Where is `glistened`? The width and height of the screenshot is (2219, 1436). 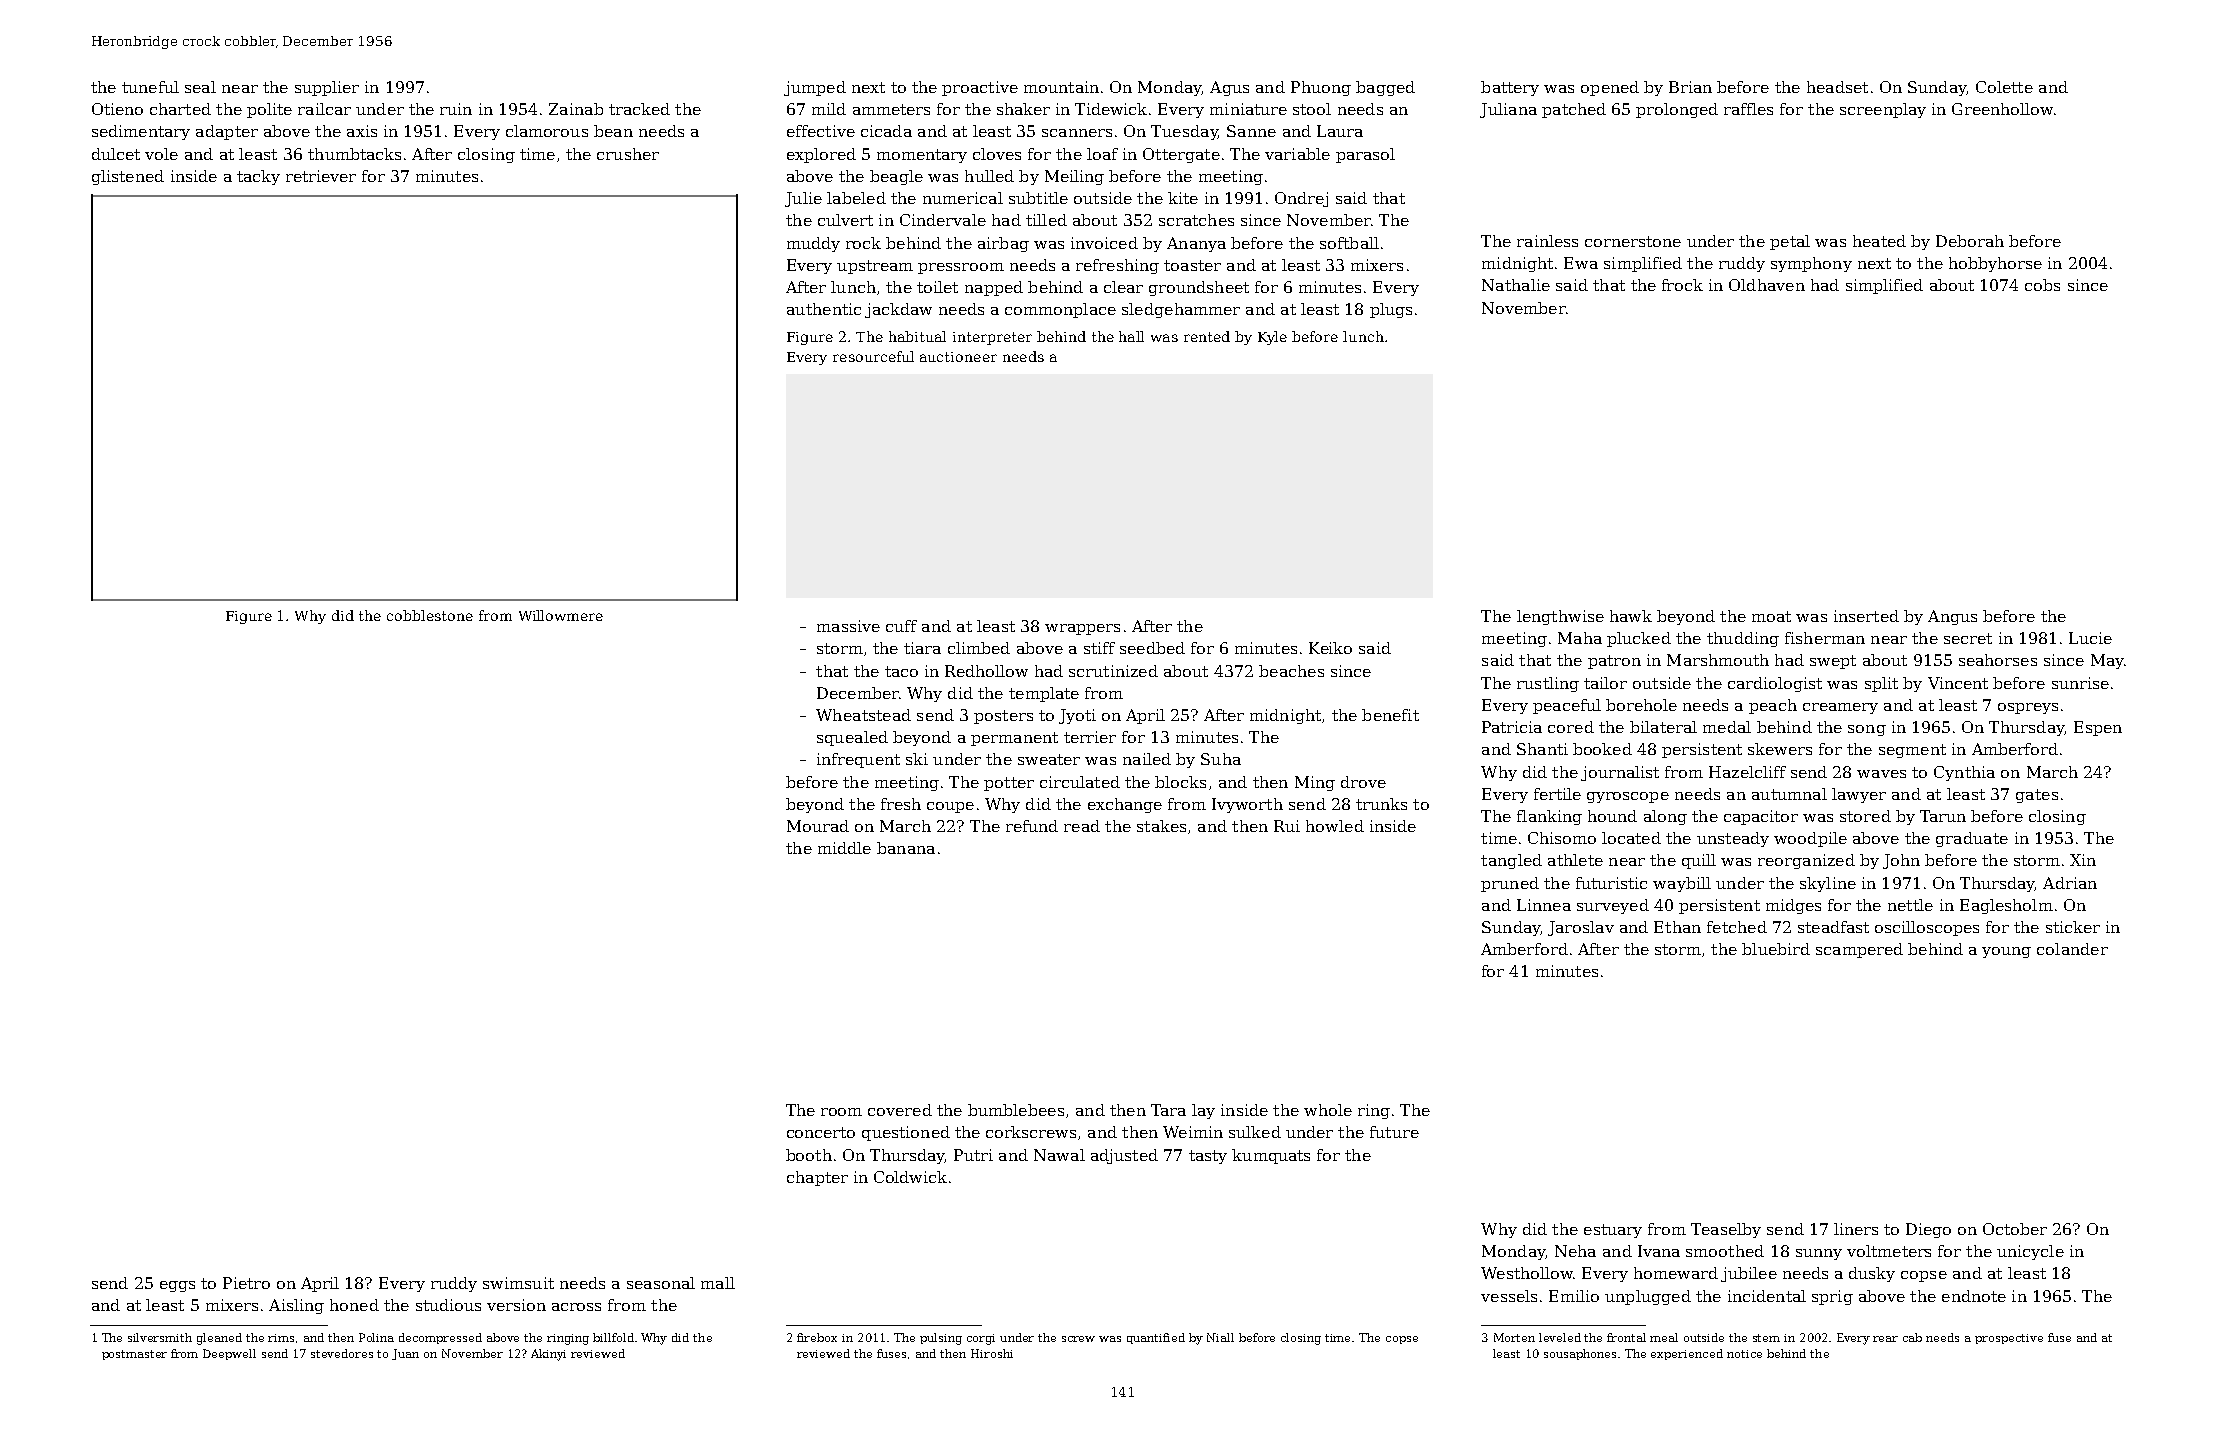 glistened is located at coordinates (128, 177).
